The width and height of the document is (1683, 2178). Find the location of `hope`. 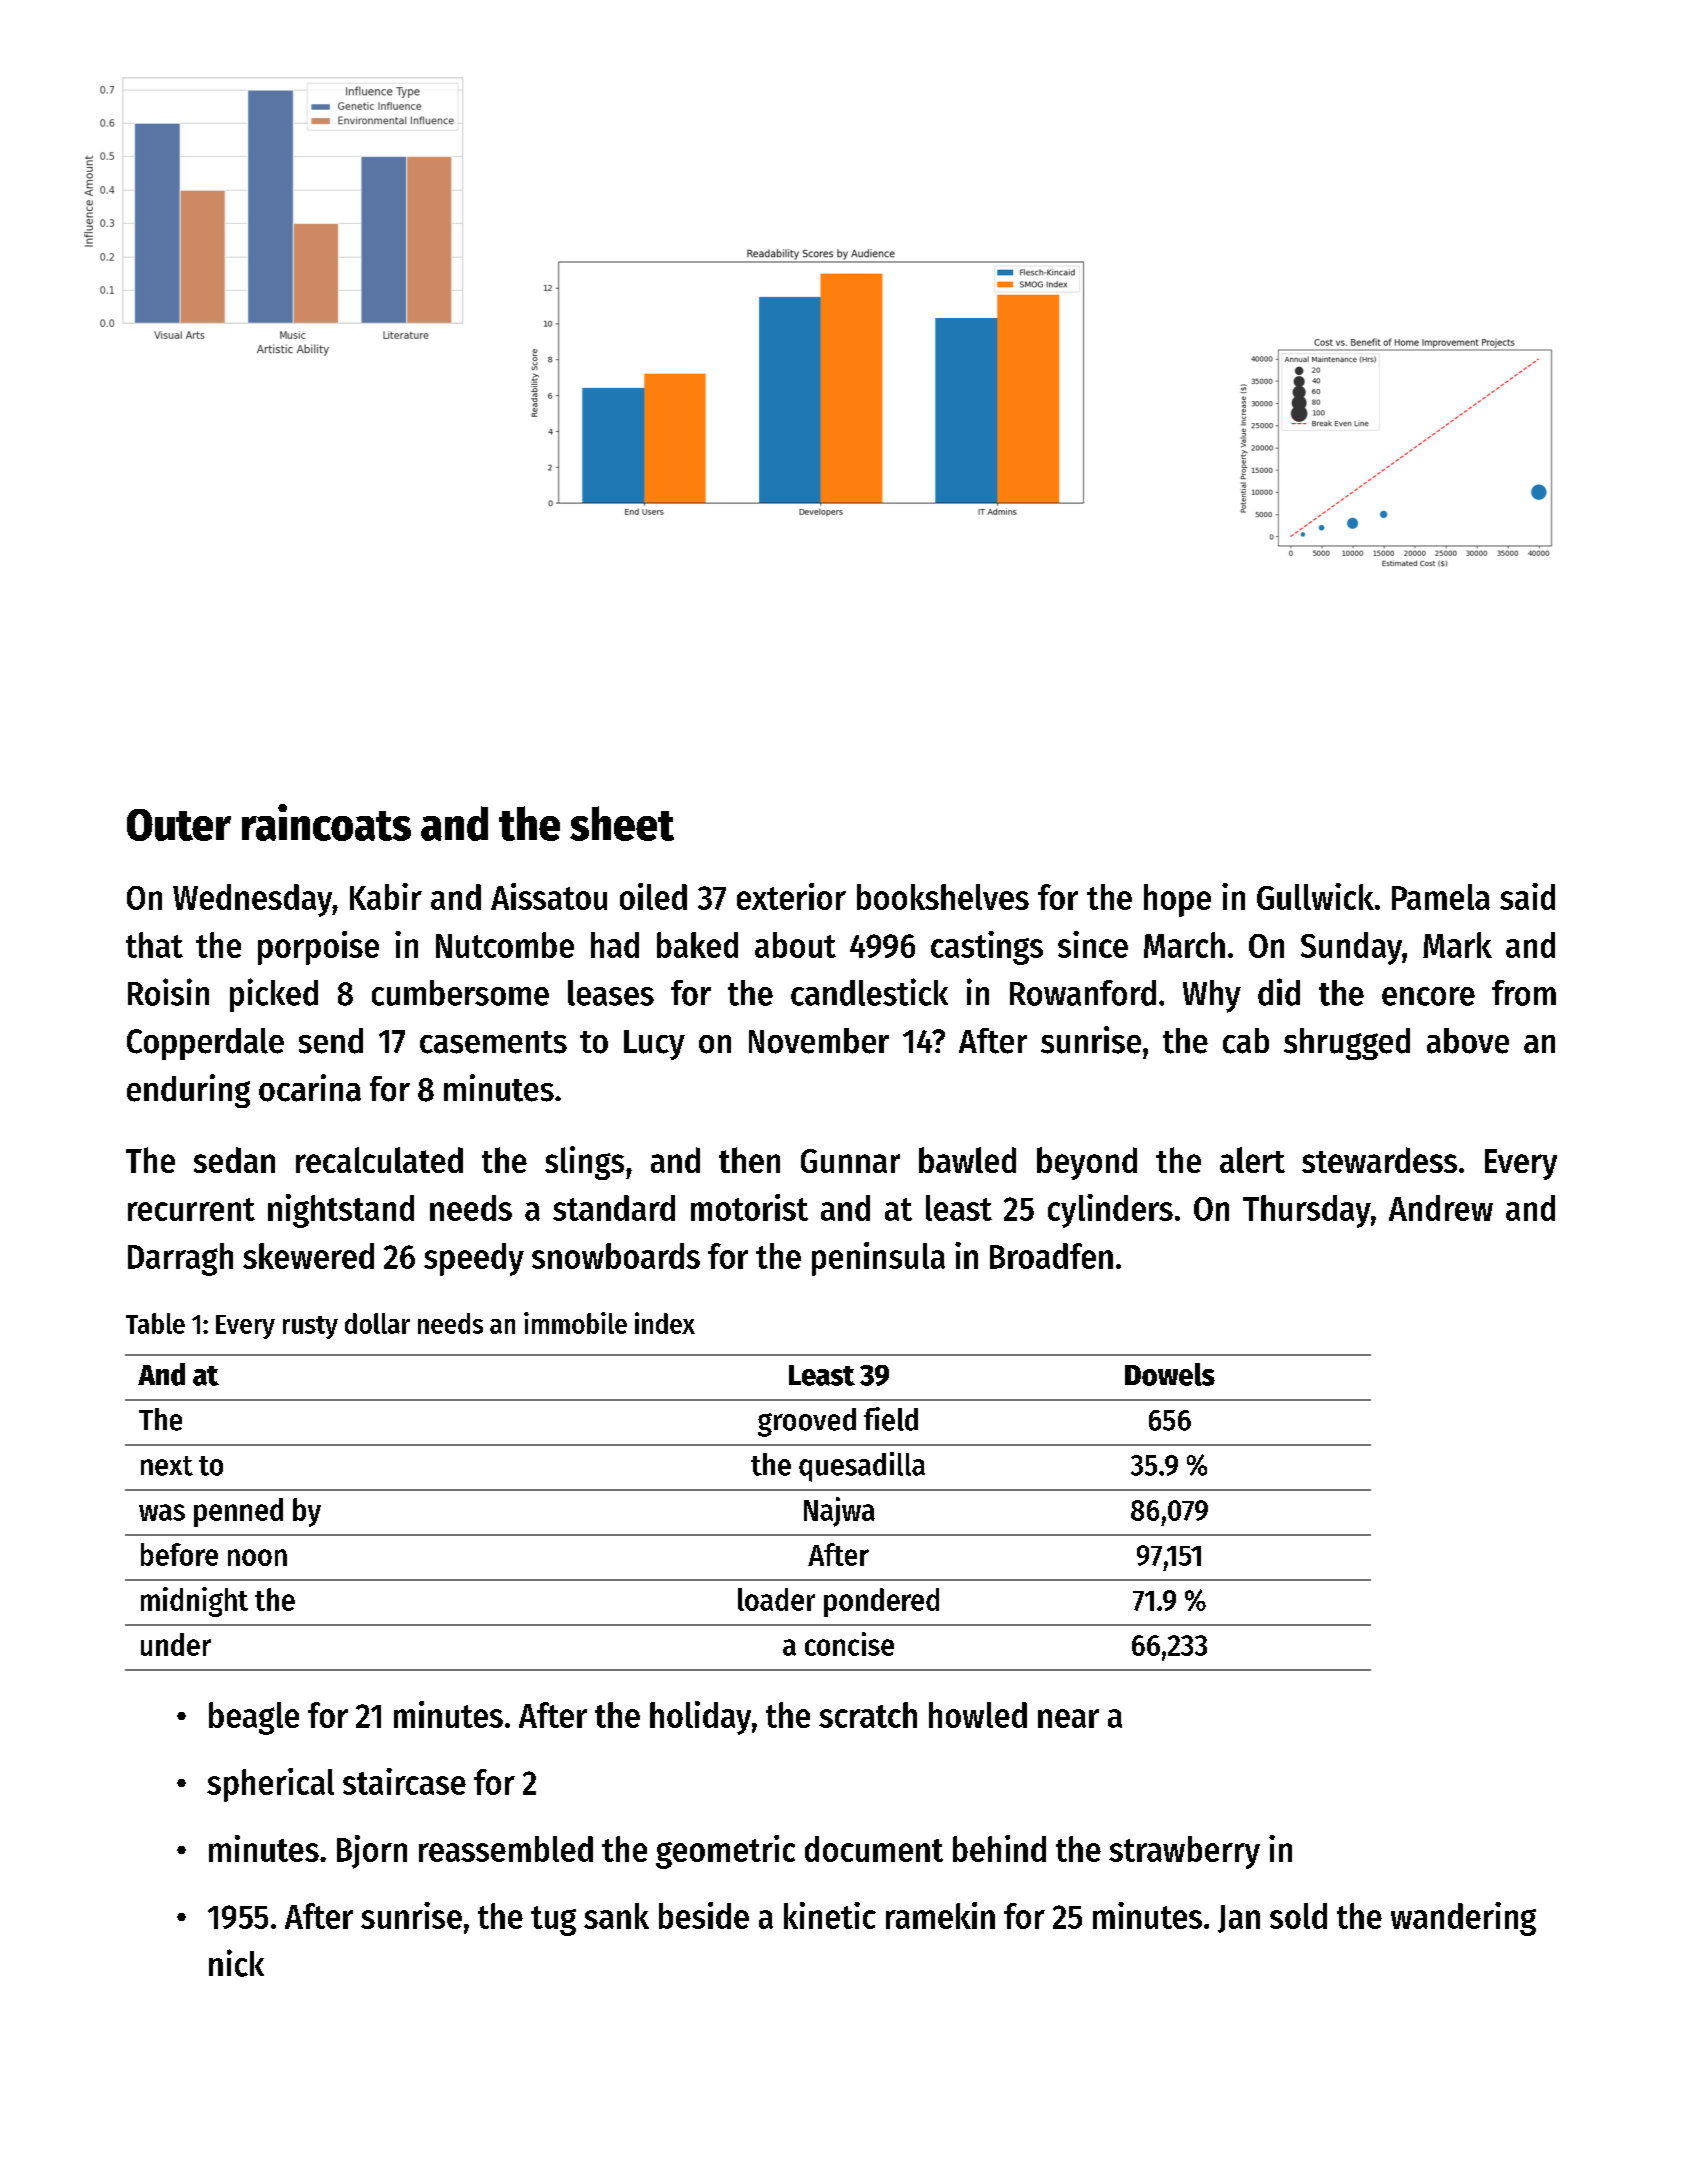

hope is located at coordinates (1177, 900).
